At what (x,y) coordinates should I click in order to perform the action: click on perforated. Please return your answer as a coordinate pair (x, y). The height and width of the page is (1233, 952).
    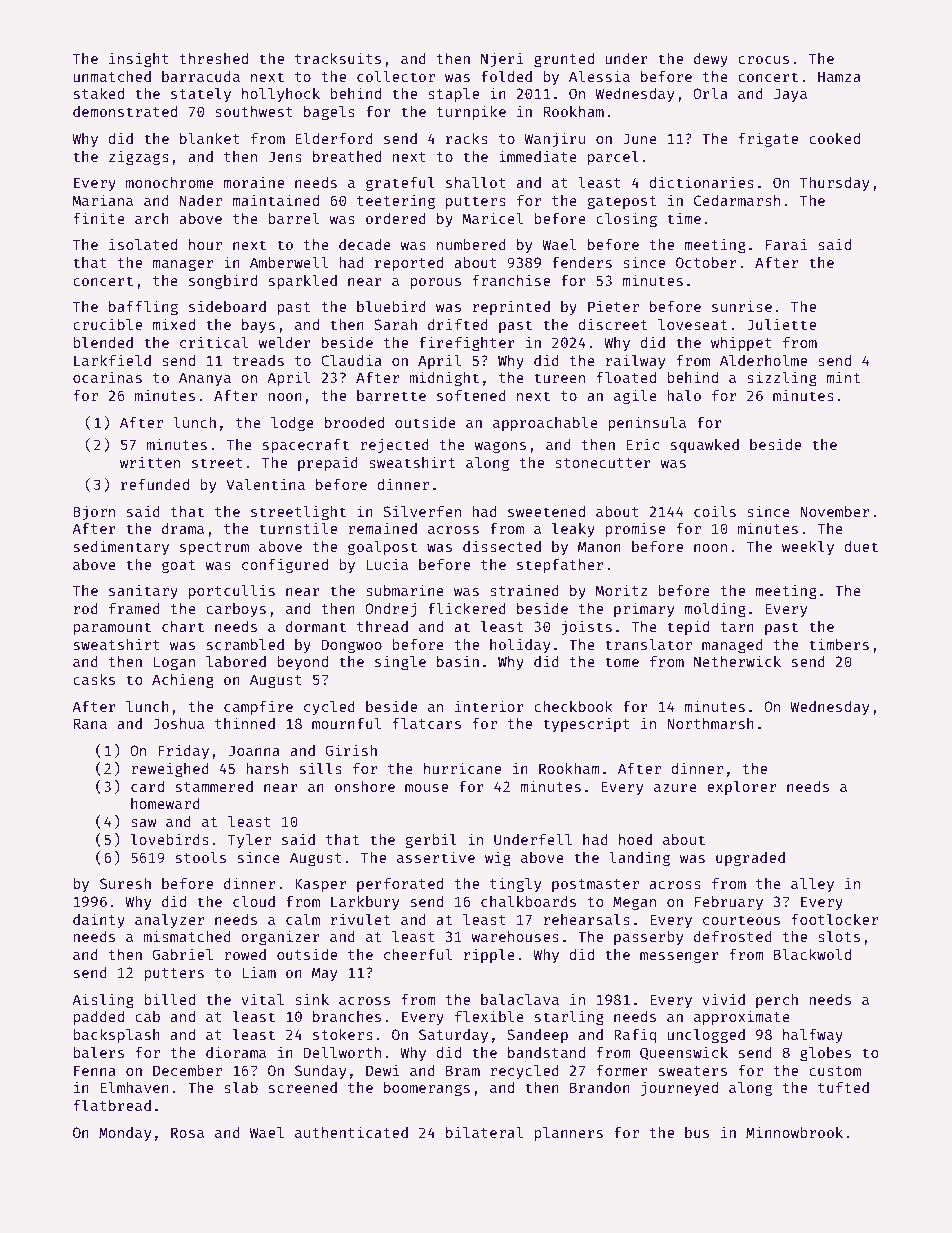
    Looking at the image, I should click on (400, 885).
